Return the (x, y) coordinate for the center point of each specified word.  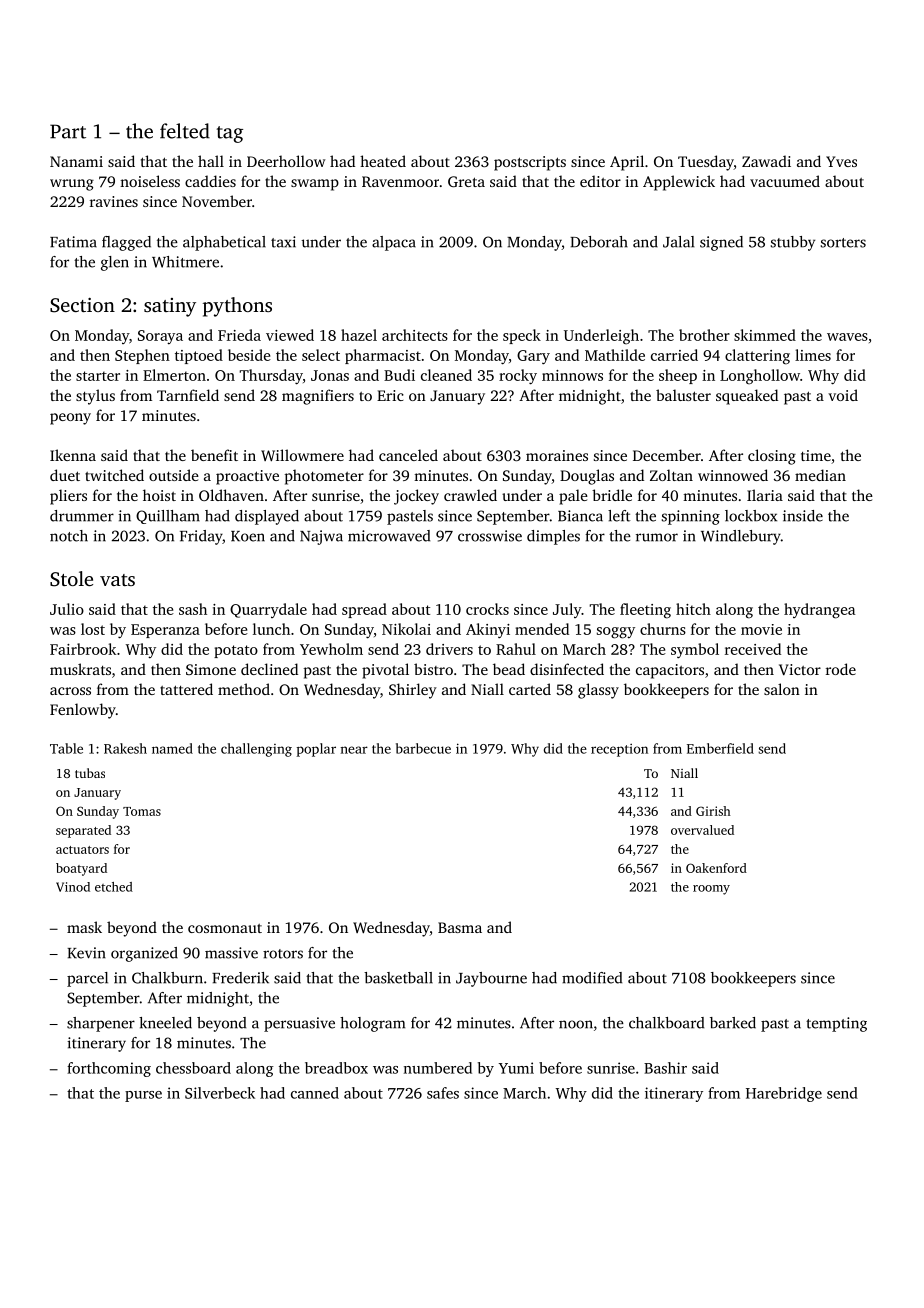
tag (230, 134)
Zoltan (671, 475)
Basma (460, 927)
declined (269, 669)
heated (383, 161)
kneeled (165, 1023)
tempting (836, 1024)
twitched (114, 475)
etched (114, 887)
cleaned (446, 375)
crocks (487, 609)
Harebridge (784, 1094)
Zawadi (766, 161)
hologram (372, 1024)
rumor (657, 537)
